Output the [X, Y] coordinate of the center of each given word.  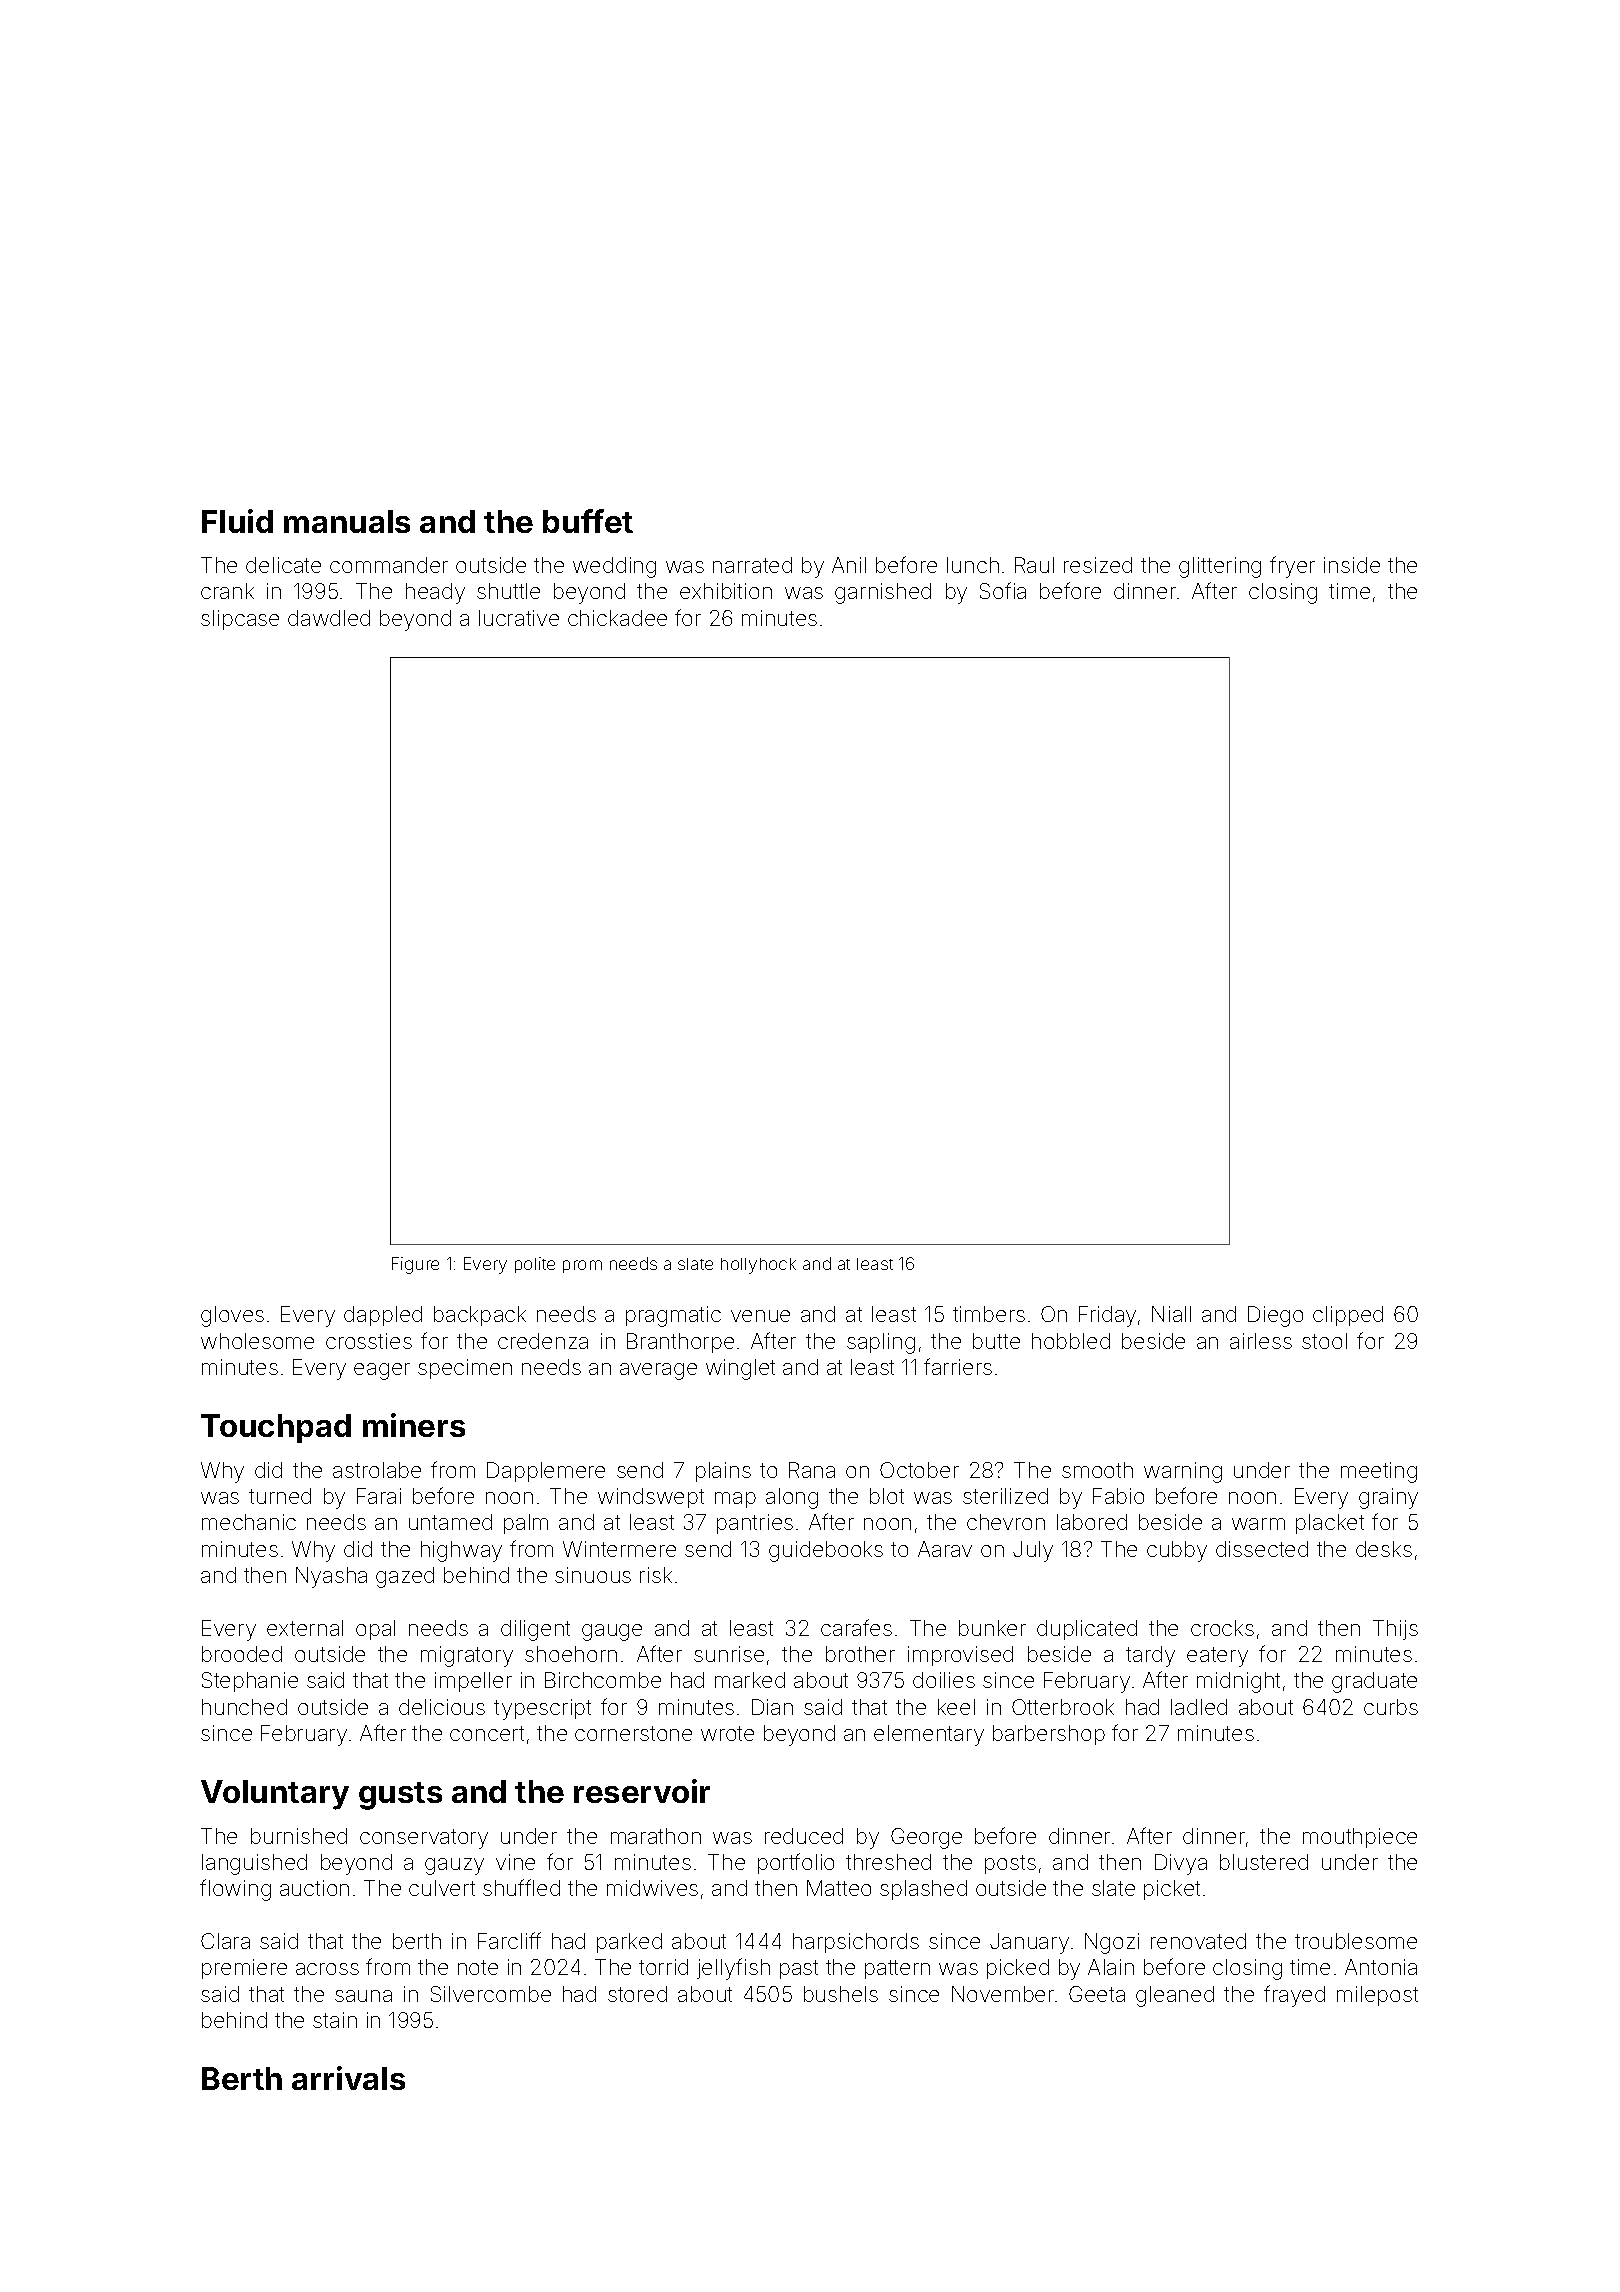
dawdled [329, 618]
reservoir [642, 1791]
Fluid [237, 521]
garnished [883, 593]
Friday [1107, 1316]
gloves [232, 1316]
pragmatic [673, 1316]
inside [1352, 565]
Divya [1181, 1864]
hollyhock [758, 1266]
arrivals [348, 2078]
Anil [849, 565]
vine [515, 1862]
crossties [369, 1341]
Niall [1171, 1314]
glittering [1220, 567]
